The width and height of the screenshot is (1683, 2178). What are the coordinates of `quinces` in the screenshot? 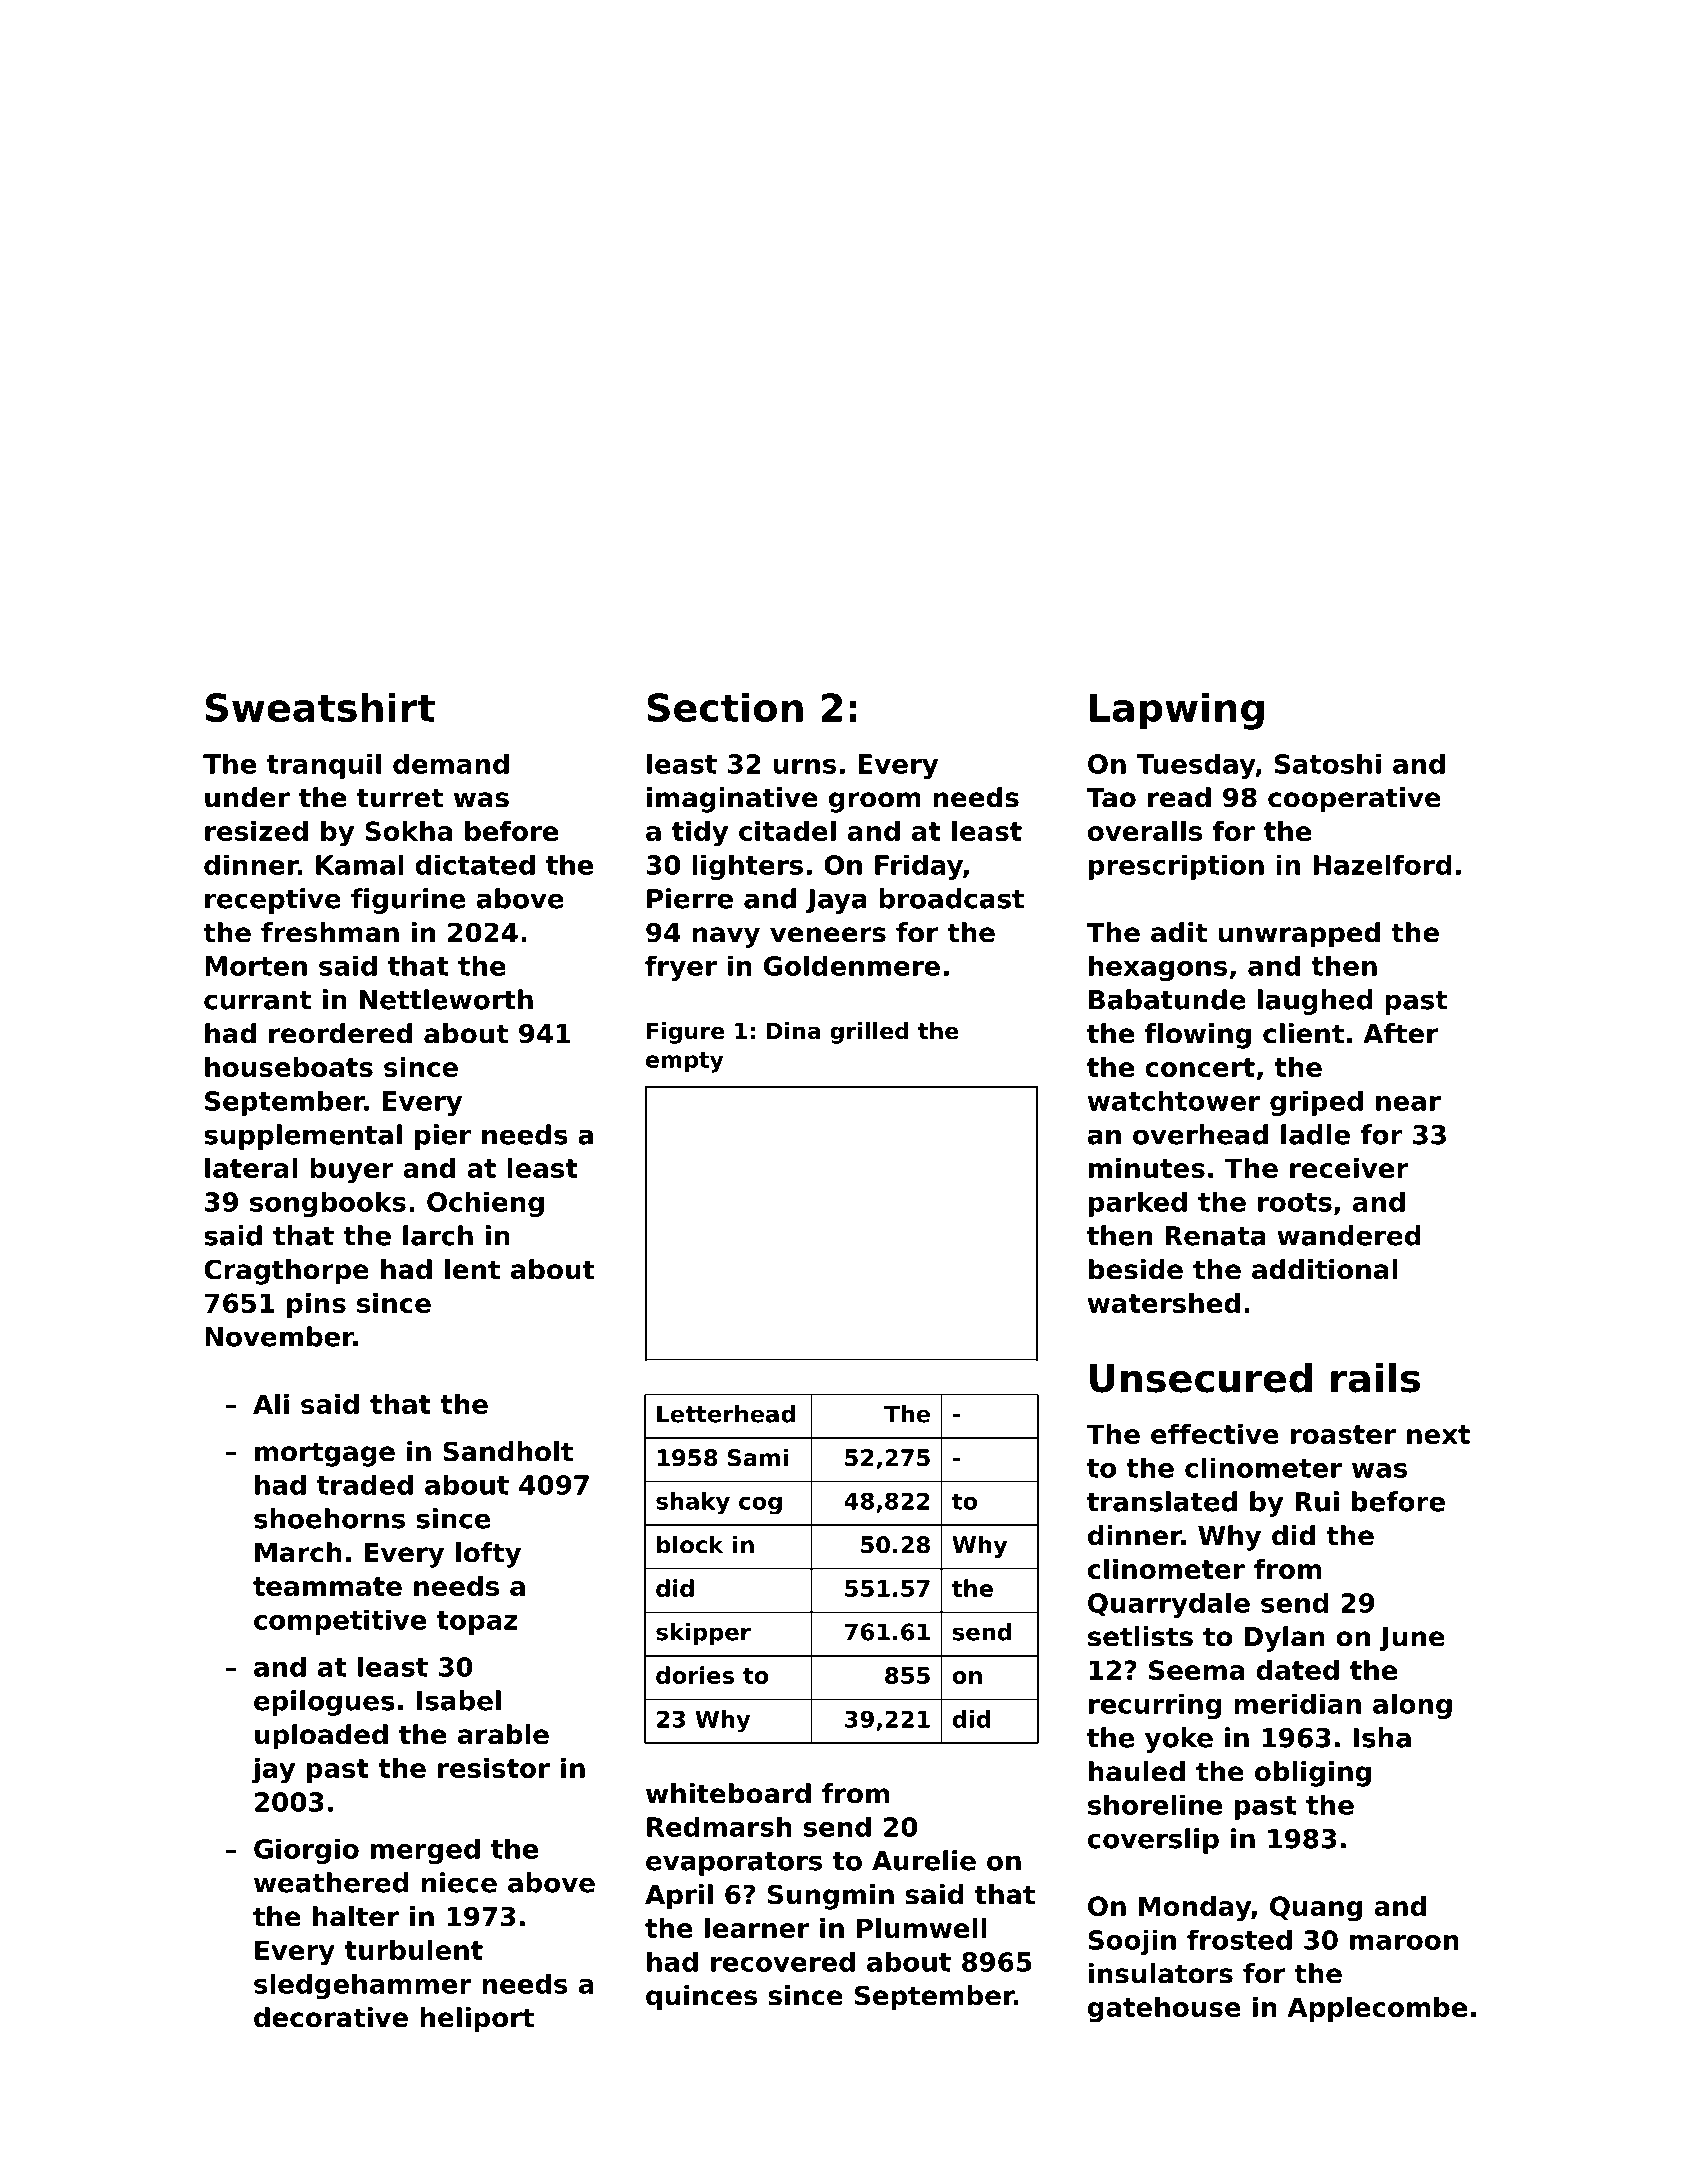 It's located at (702, 1998).
